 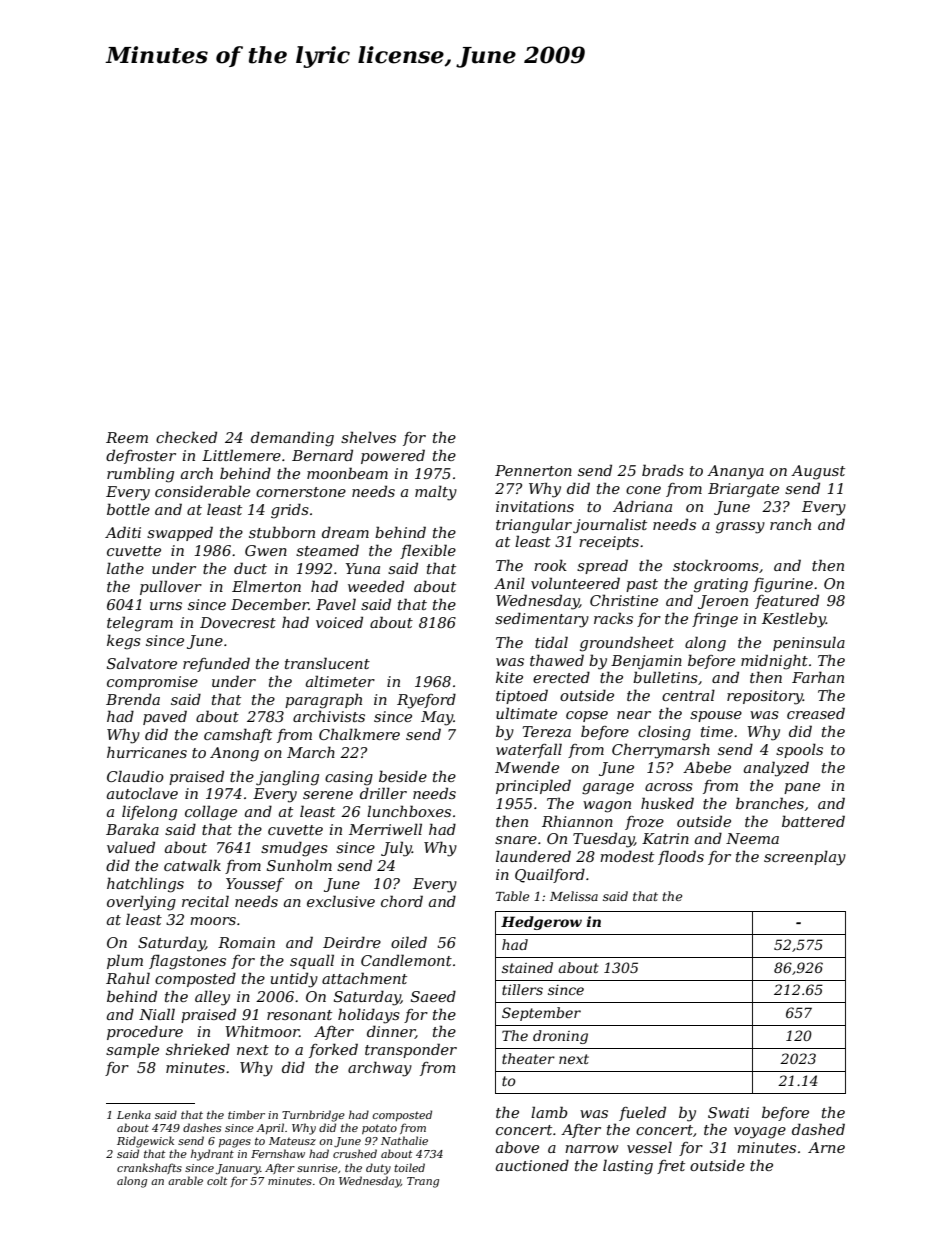 I want to click on above, so click(x=517, y=1147).
